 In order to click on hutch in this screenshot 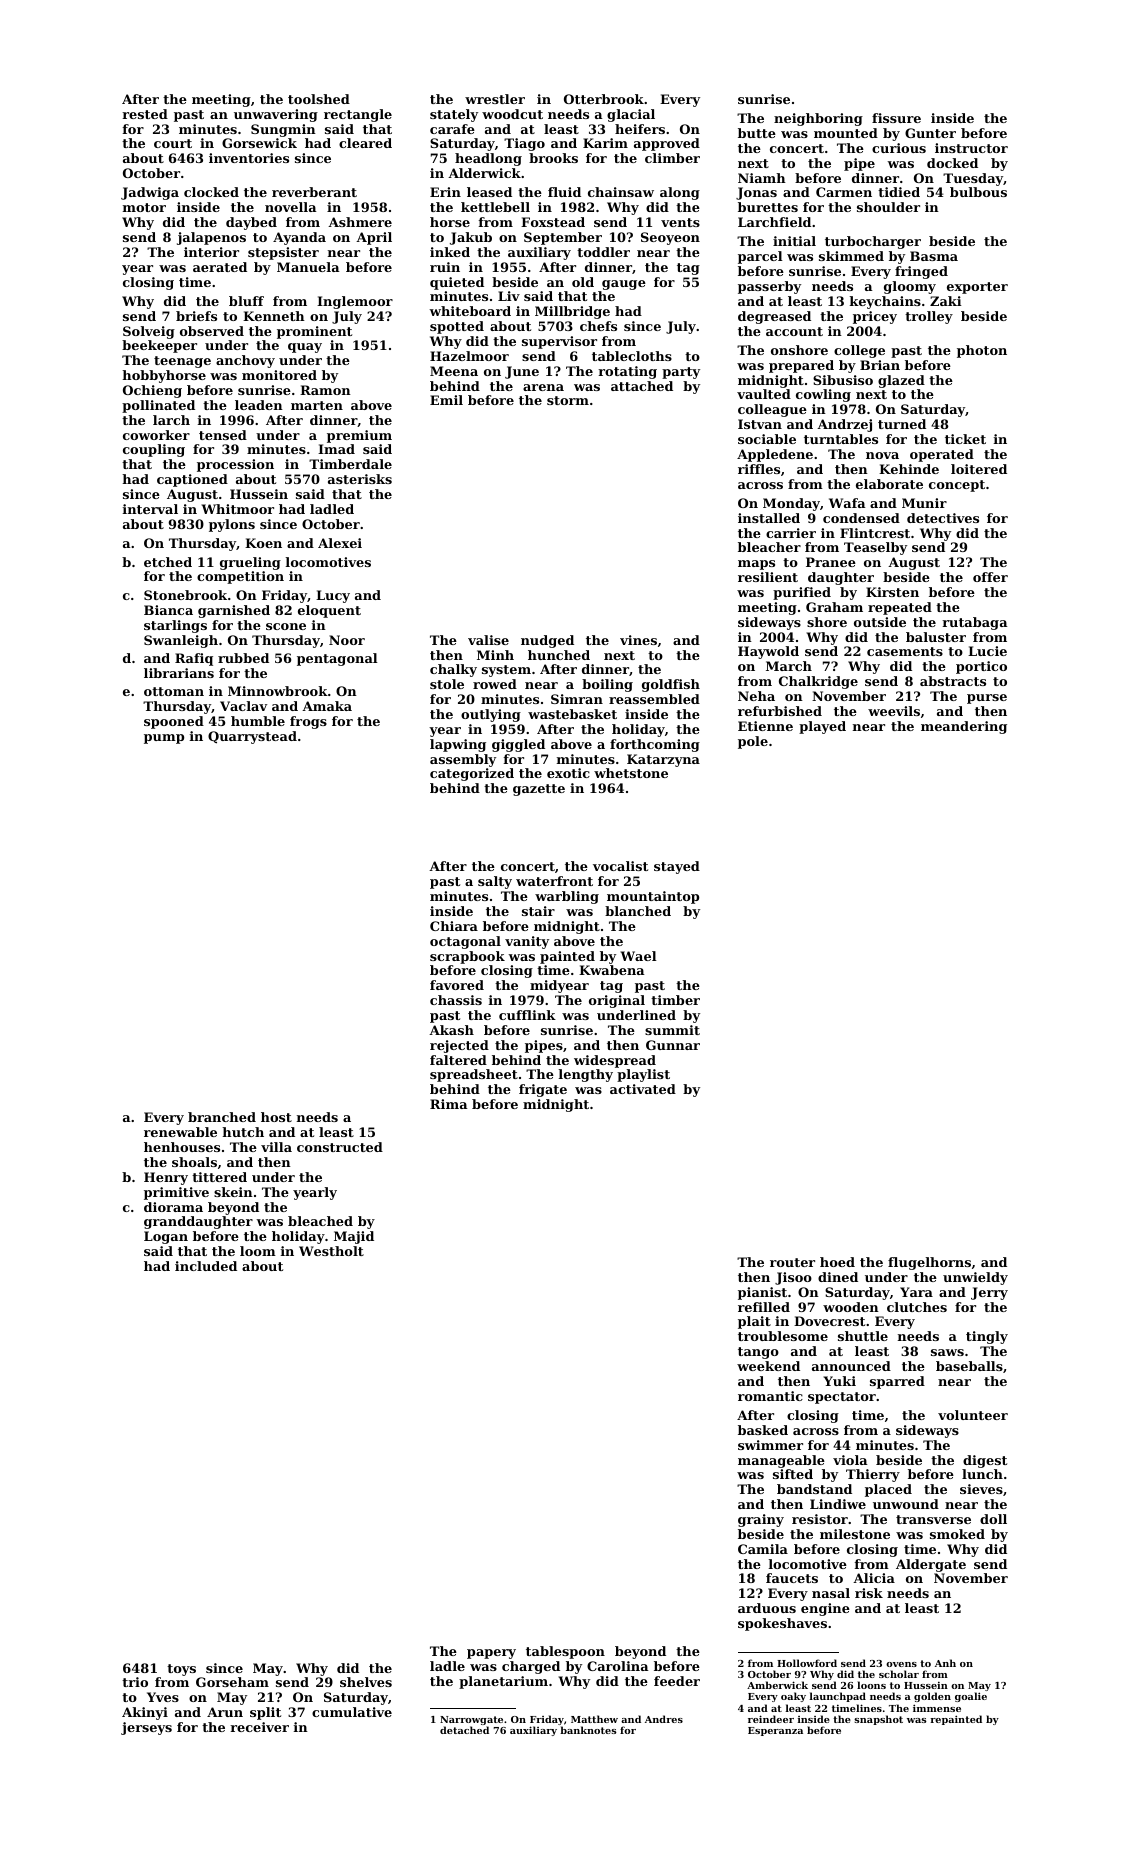, I will do `click(243, 1132)`.
